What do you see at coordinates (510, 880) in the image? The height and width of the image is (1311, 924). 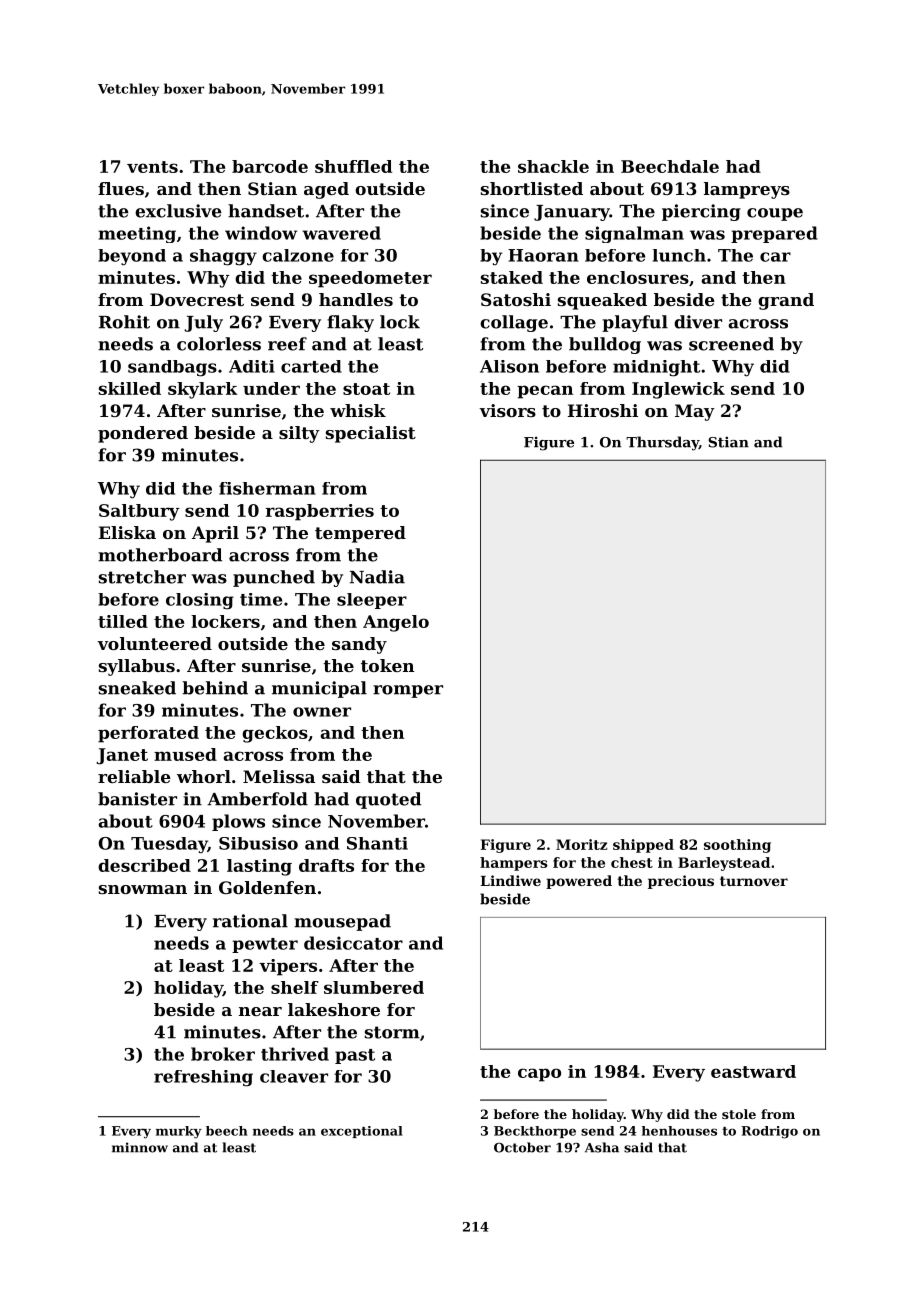 I see `Lindiwe` at bounding box center [510, 880].
